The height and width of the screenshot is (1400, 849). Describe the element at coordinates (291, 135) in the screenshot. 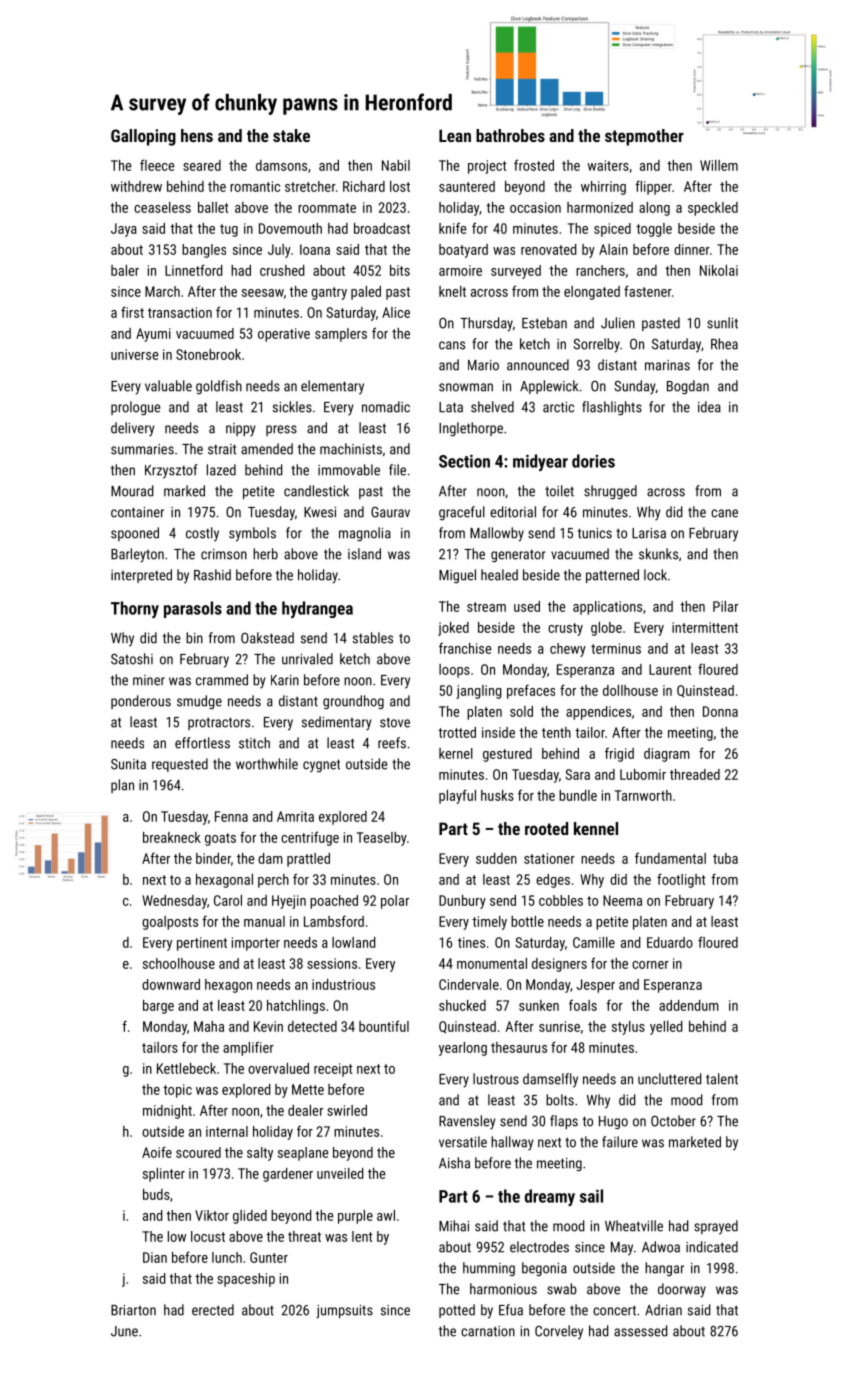

I see `stake` at that location.
